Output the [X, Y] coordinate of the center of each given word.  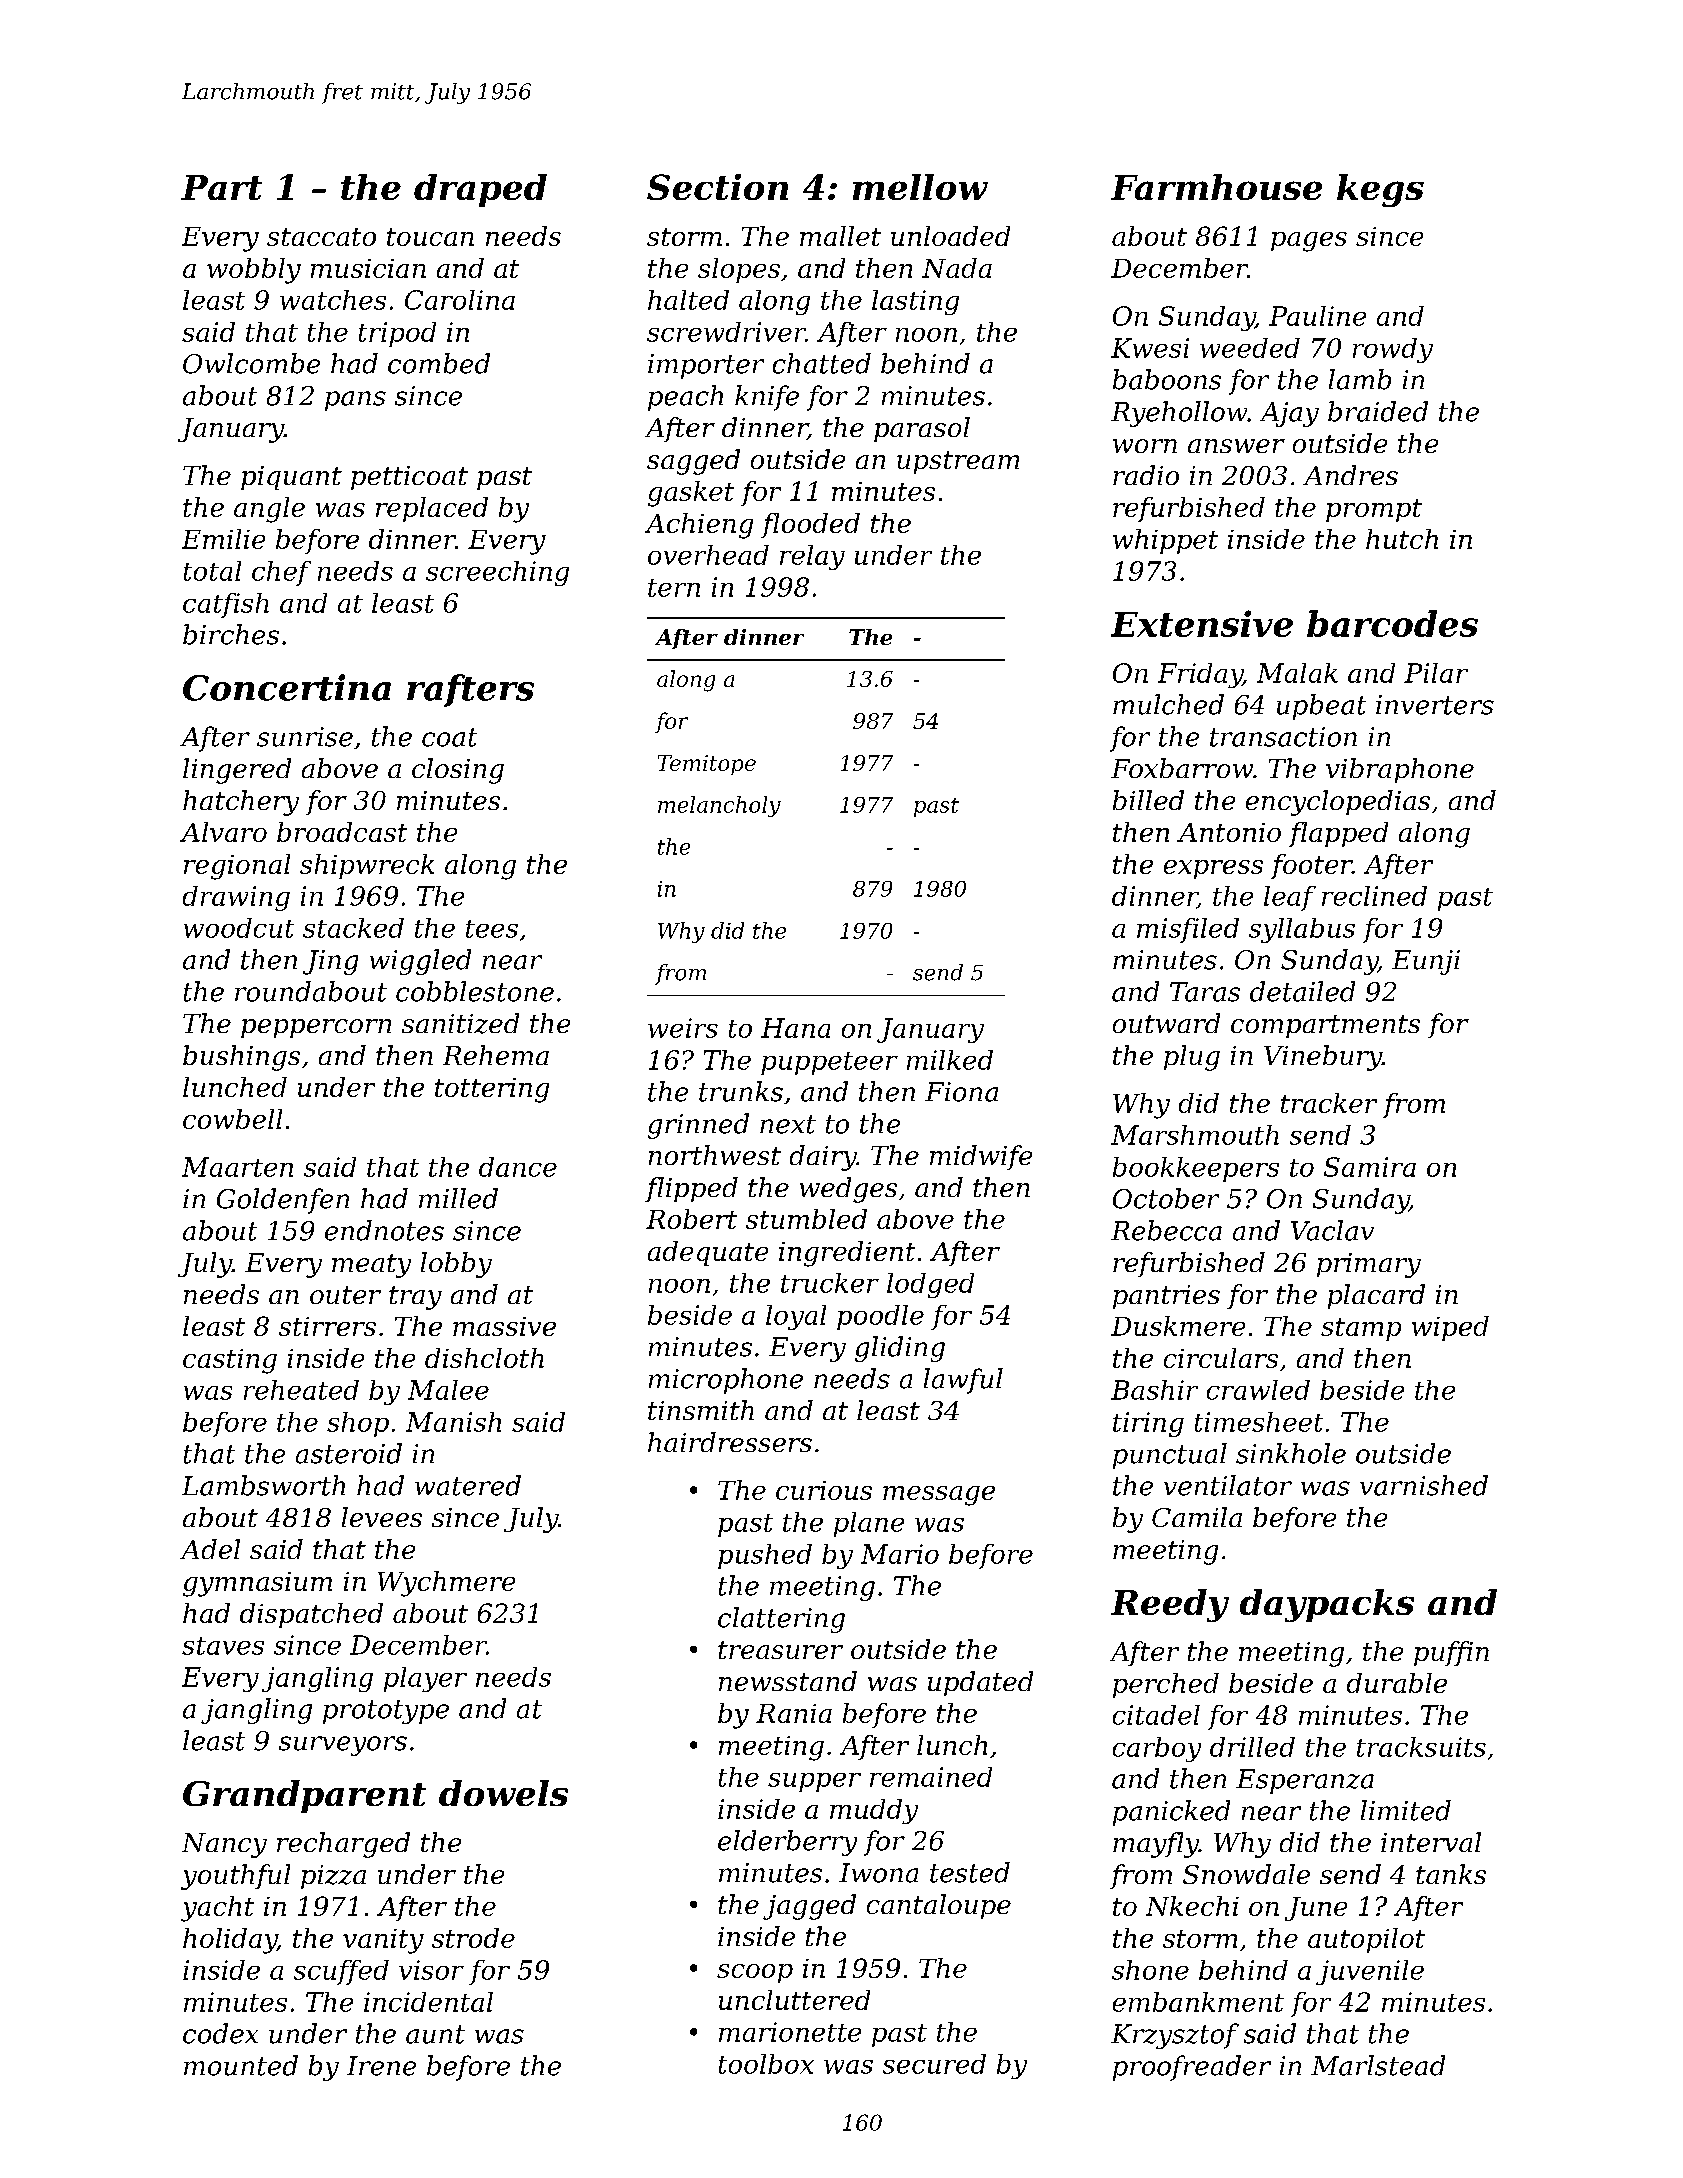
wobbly [254, 271]
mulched [1168, 704]
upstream [958, 462]
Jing [330, 962]
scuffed [341, 1972]
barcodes [1392, 623]
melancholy [719, 806]
